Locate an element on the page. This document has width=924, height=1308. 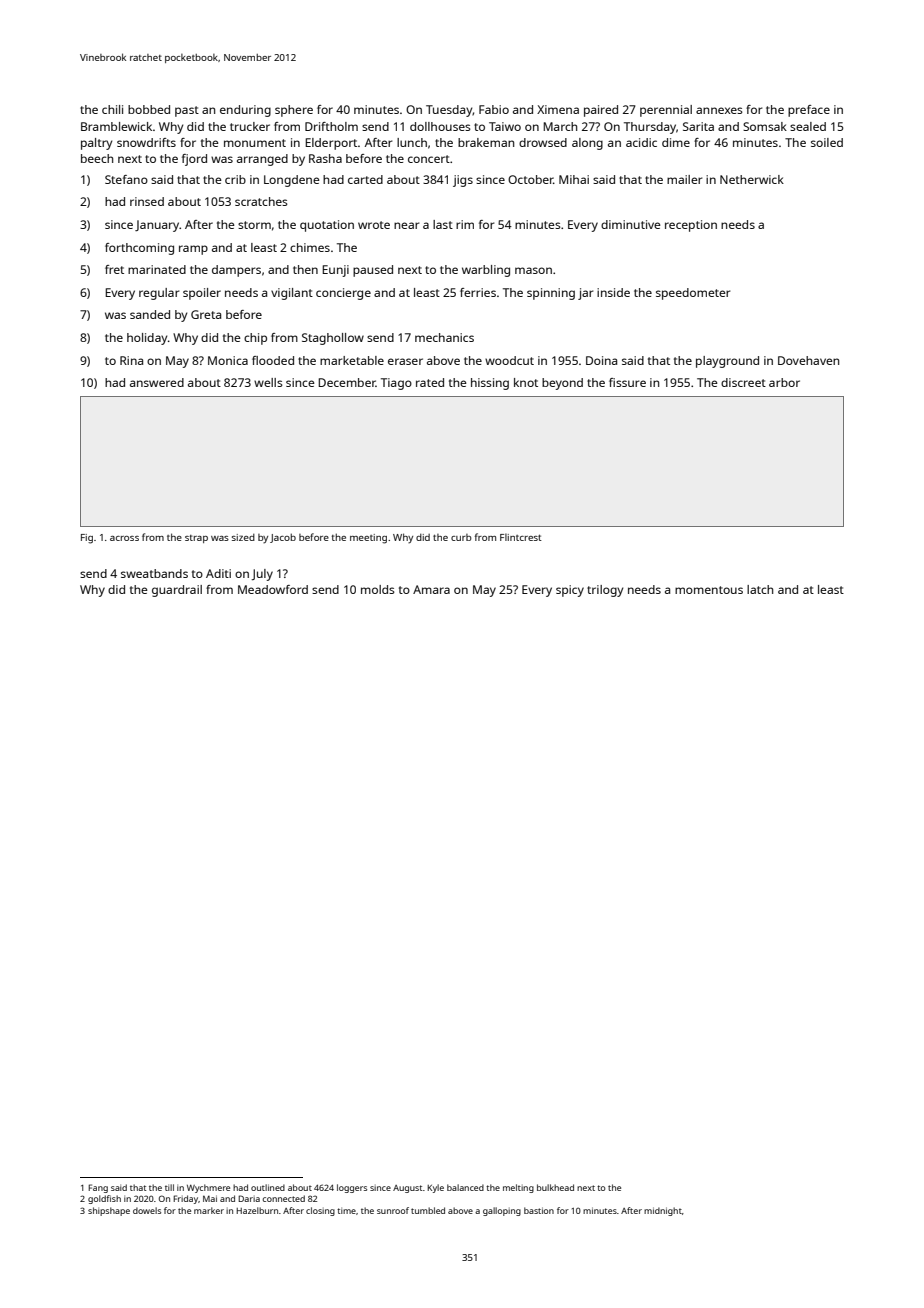
annexes is located at coordinates (719, 110).
